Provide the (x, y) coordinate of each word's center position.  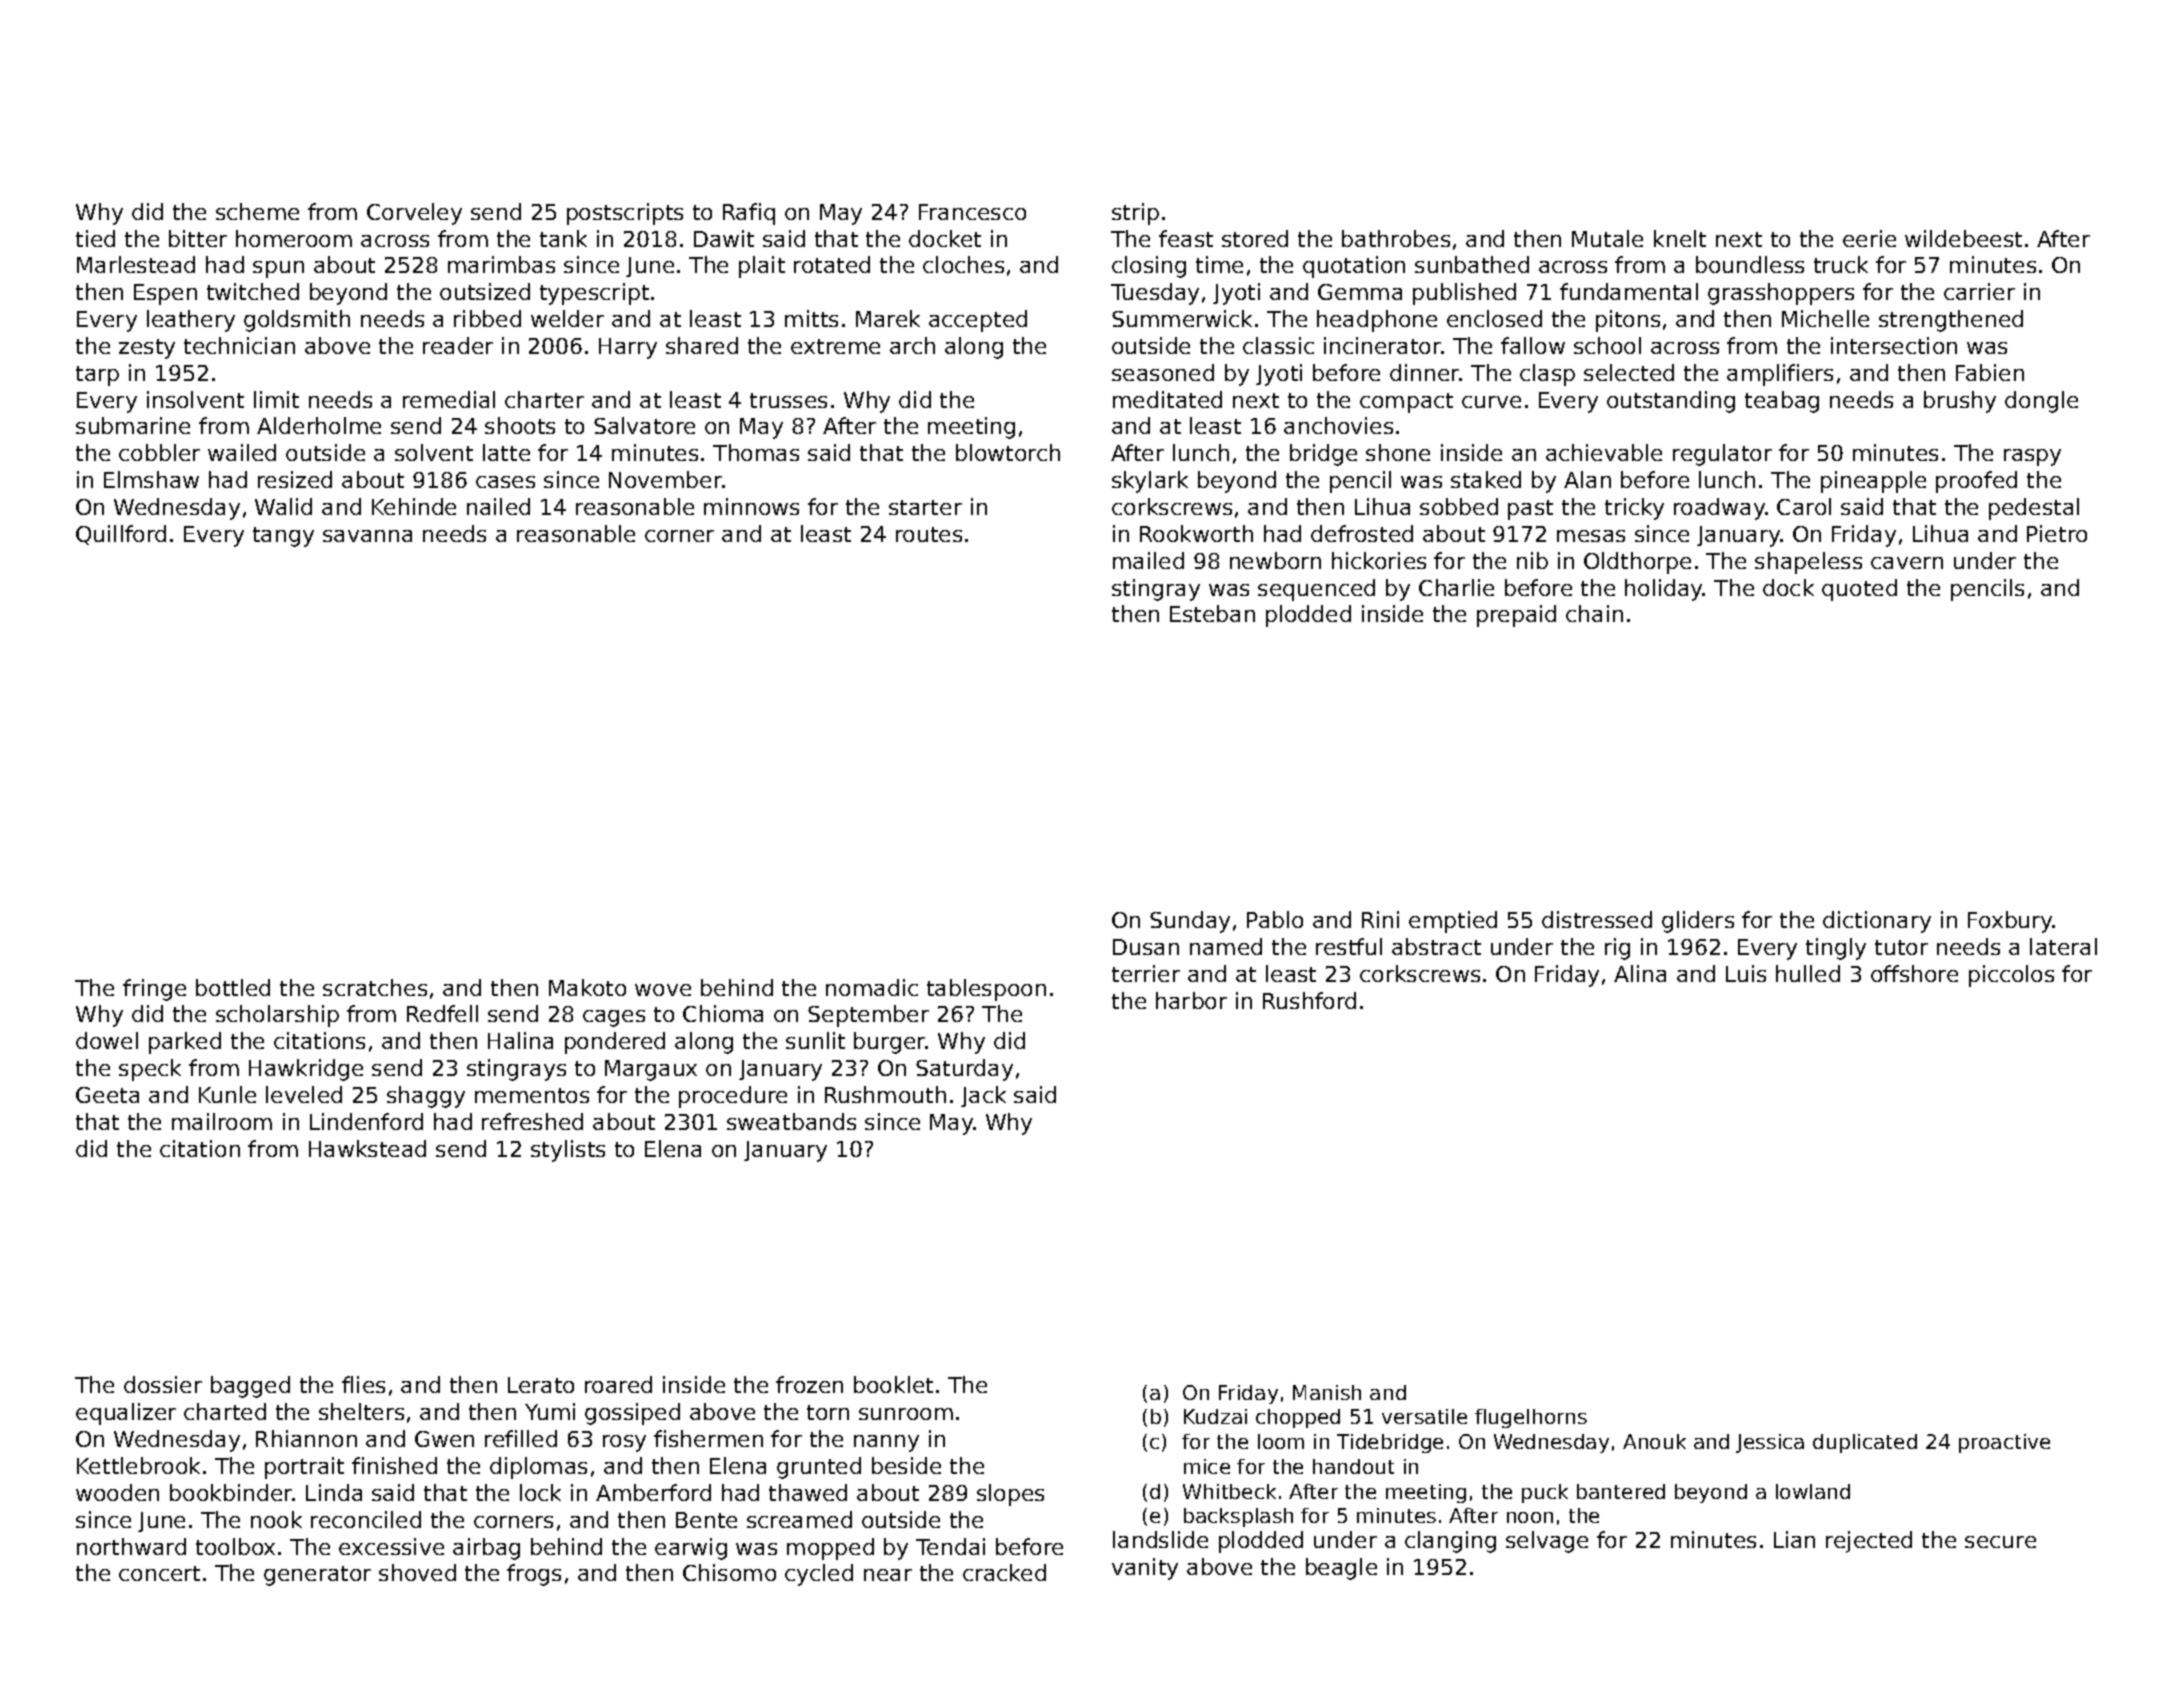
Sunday (1190, 922)
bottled (233, 987)
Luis (1746, 973)
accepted (978, 321)
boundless (1750, 264)
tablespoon (986, 990)
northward (131, 1546)
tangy (283, 537)
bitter (198, 238)
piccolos (2011, 976)
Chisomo (729, 1572)
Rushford (1309, 1000)
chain (1594, 613)
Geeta (107, 1095)
